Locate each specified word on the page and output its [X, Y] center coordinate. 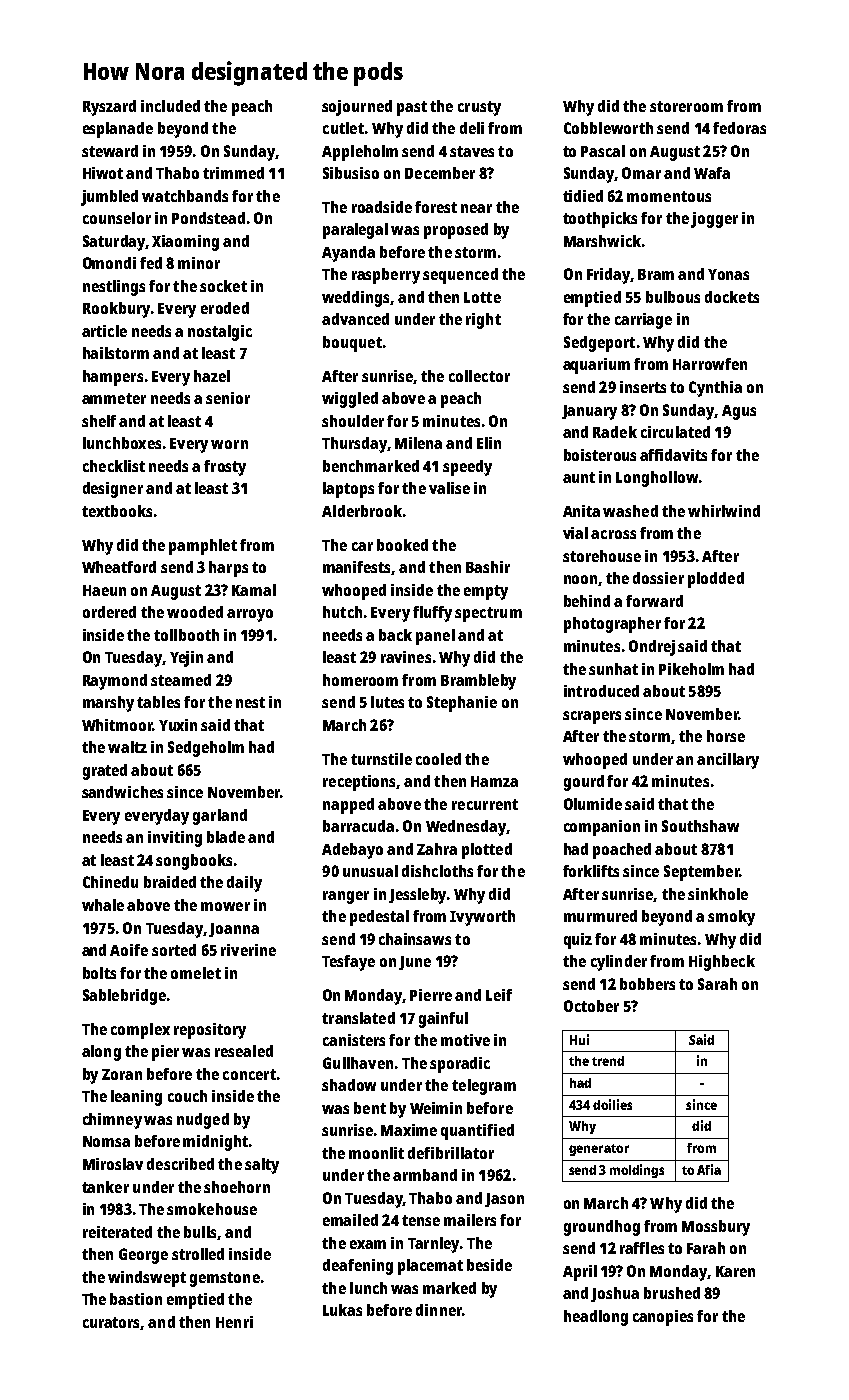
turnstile [381, 759]
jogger [714, 220]
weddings [356, 299]
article [104, 331]
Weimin [436, 1108]
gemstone [225, 1279]
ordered [109, 612]
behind [587, 601]
